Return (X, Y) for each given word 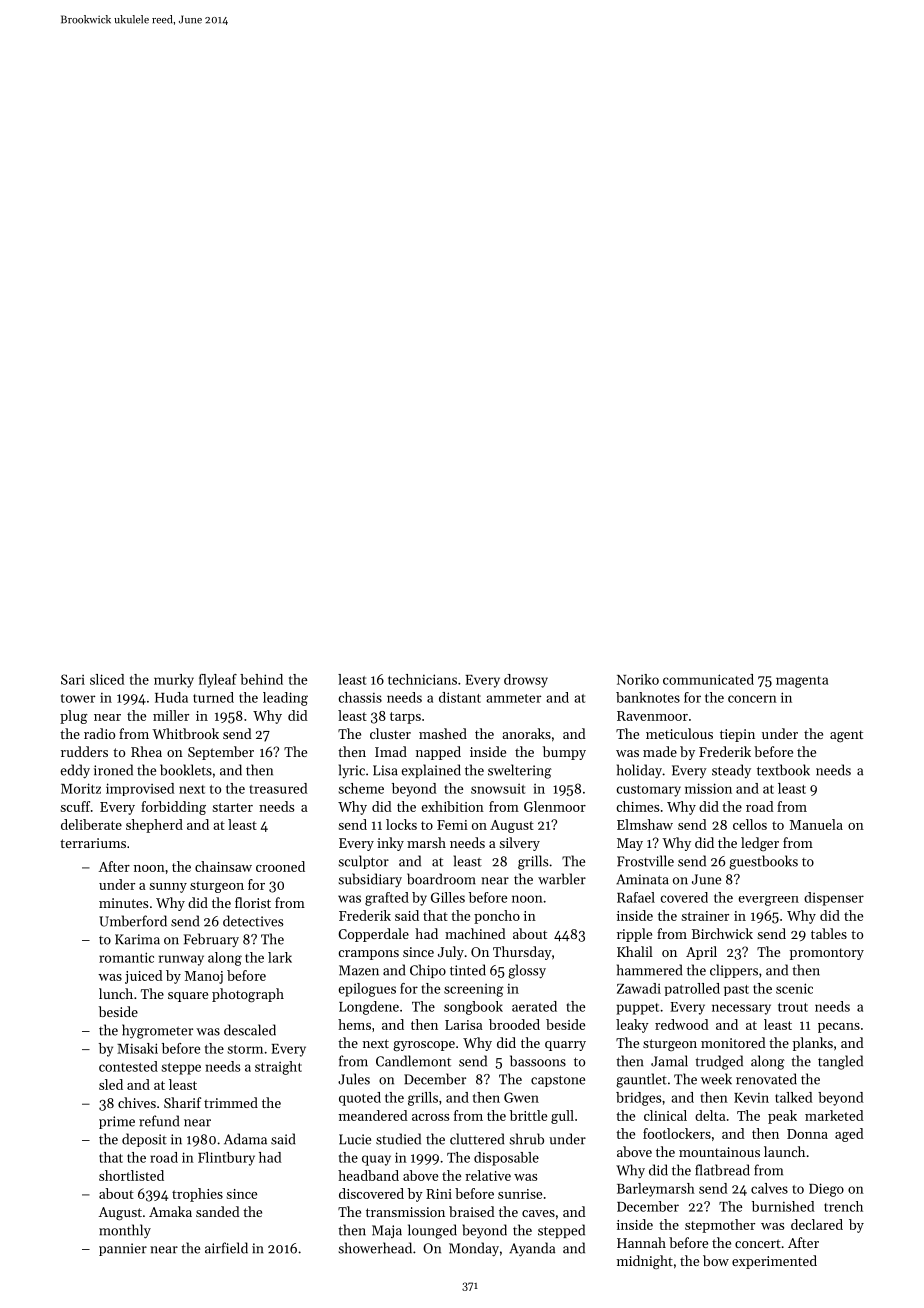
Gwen (521, 1097)
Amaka (170, 1211)
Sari (73, 679)
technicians (422, 679)
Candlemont (413, 1061)
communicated (708, 679)
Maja (387, 1231)
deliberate (91, 824)
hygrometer (157, 1031)
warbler (562, 879)
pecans (839, 1028)
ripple (634, 935)
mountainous (719, 1152)
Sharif (182, 1102)
